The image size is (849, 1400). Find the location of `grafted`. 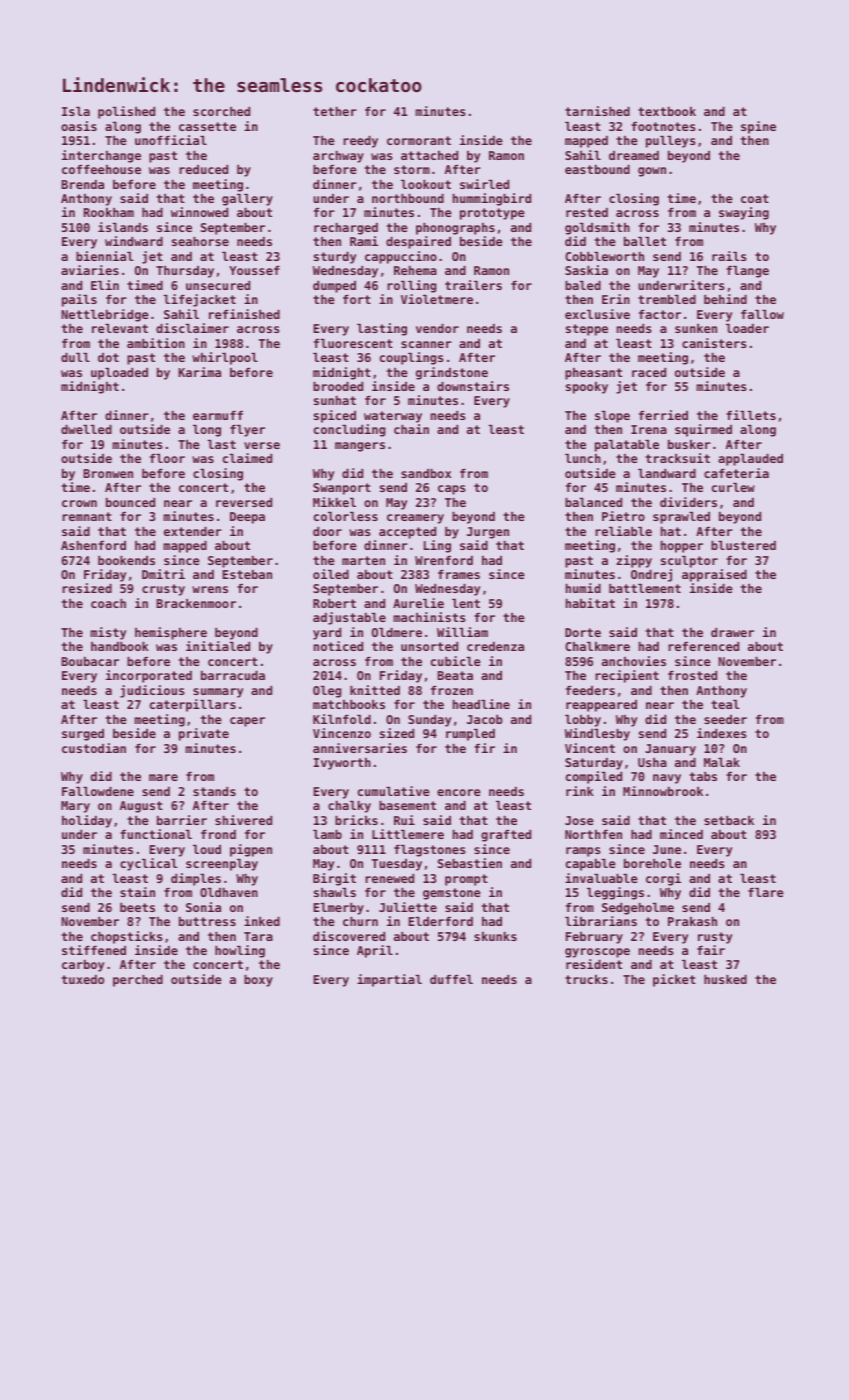

grafted is located at coordinates (506, 836).
